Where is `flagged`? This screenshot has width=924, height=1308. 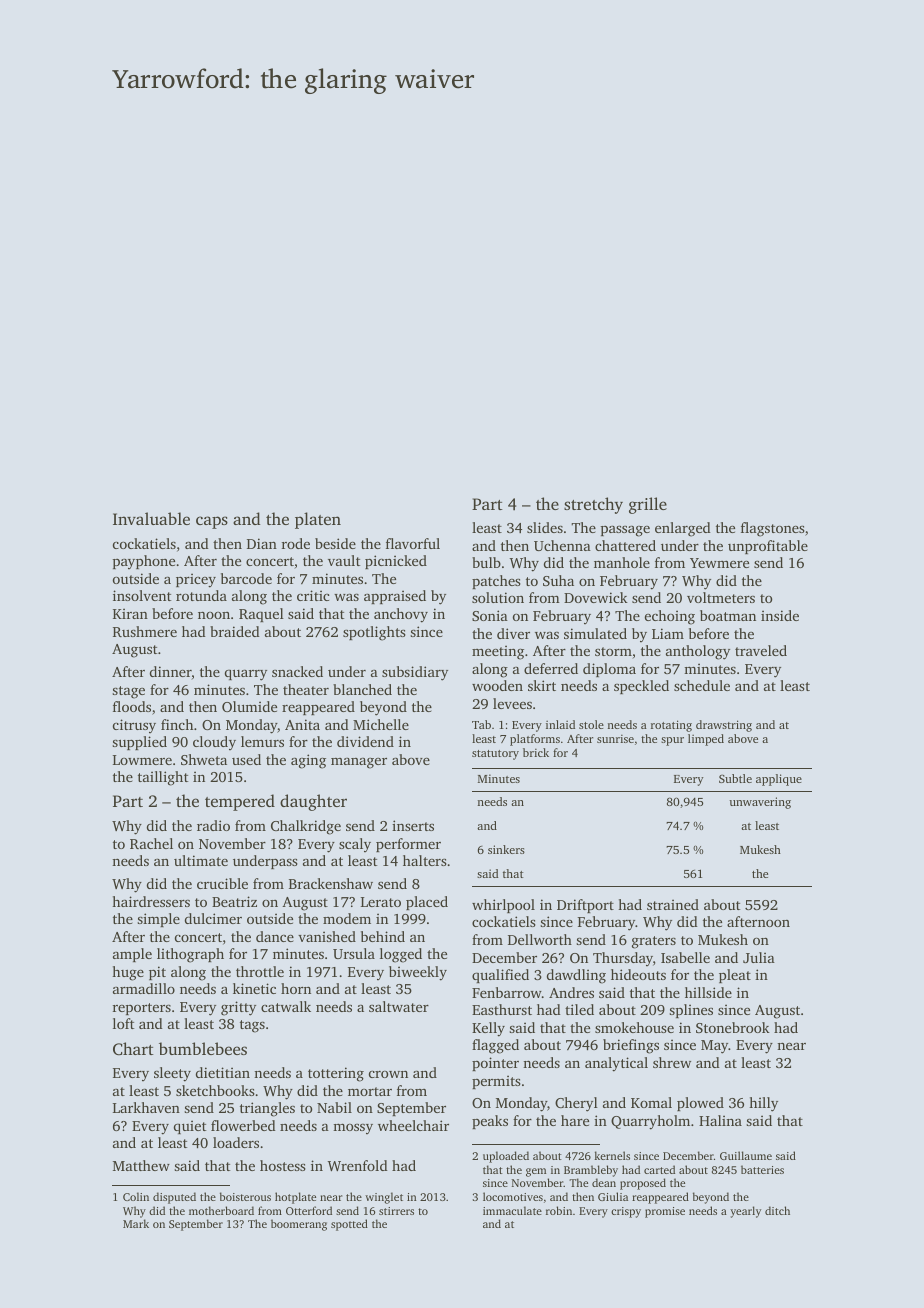
flagged is located at coordinates (495, 1046).
